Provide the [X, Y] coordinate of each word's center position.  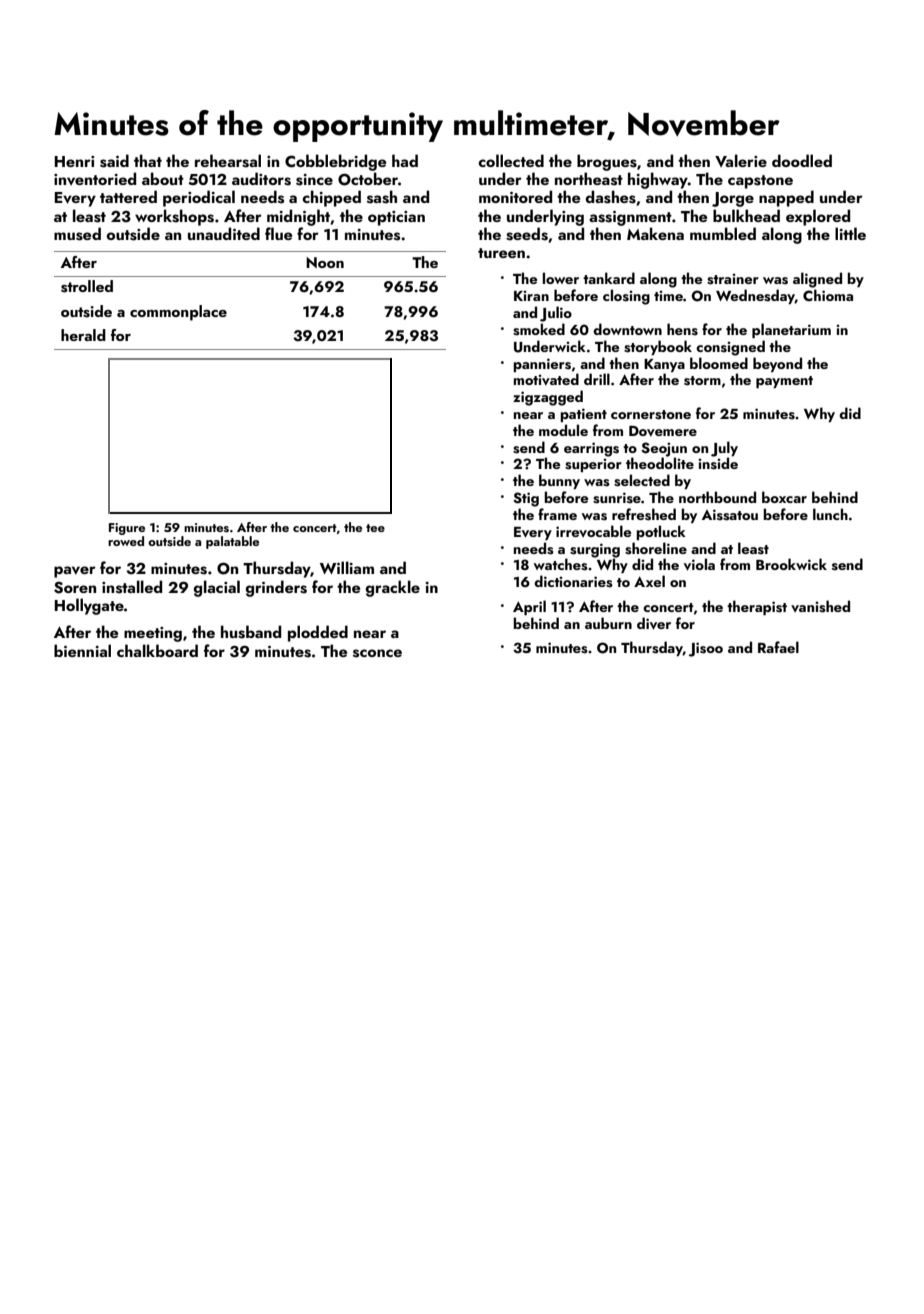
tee [375, 528]
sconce [377, 653]
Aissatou [730, 515]
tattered [128, 196]
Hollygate [89, 606]
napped [786, 198]
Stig [526, 499]
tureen [501, 253]
